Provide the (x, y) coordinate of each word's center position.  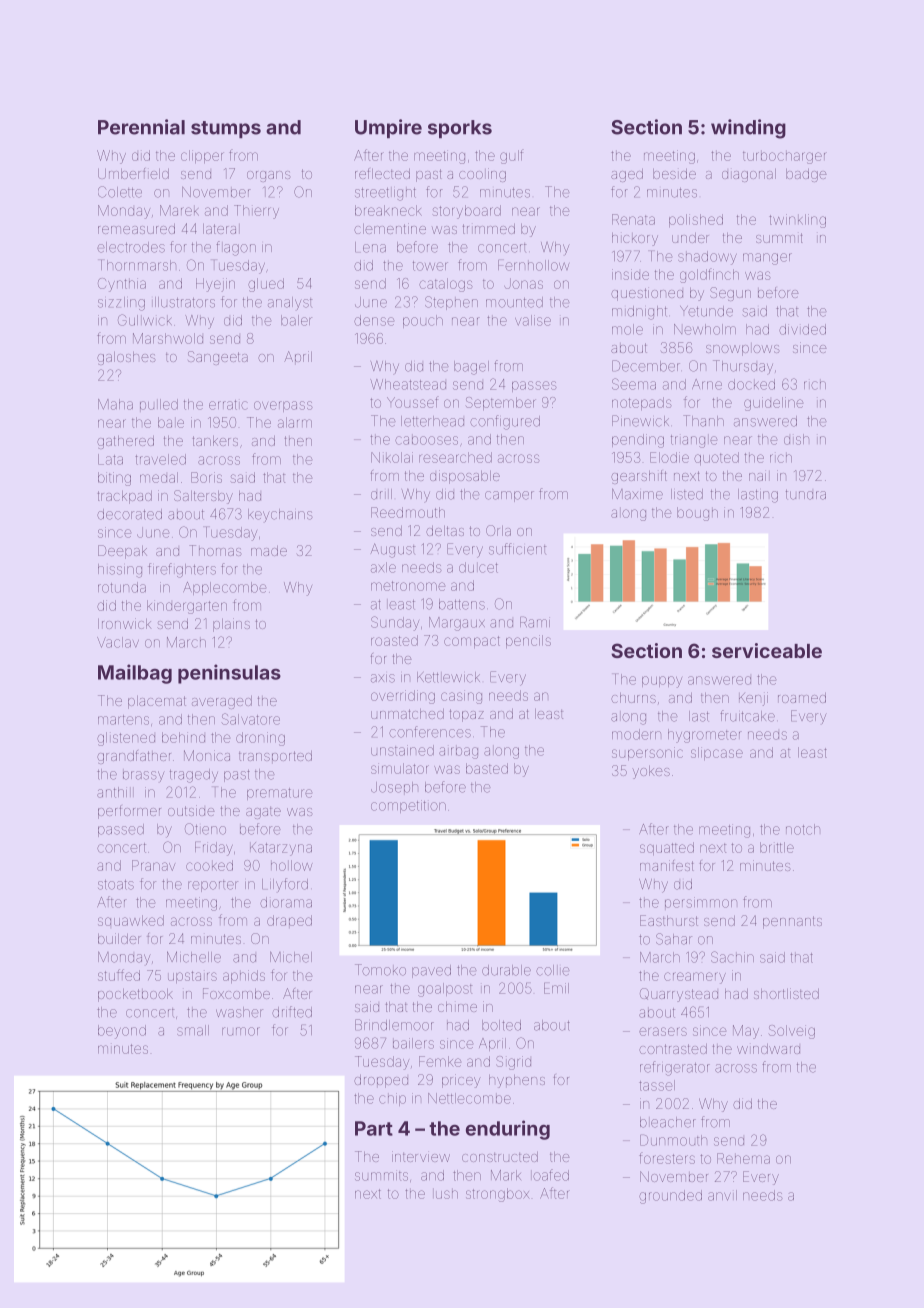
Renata (633, 219)
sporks (460, 129)
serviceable (767, 650)
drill (381, 494)
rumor (241, 1031)
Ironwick (124, 623)
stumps (226, 129)
